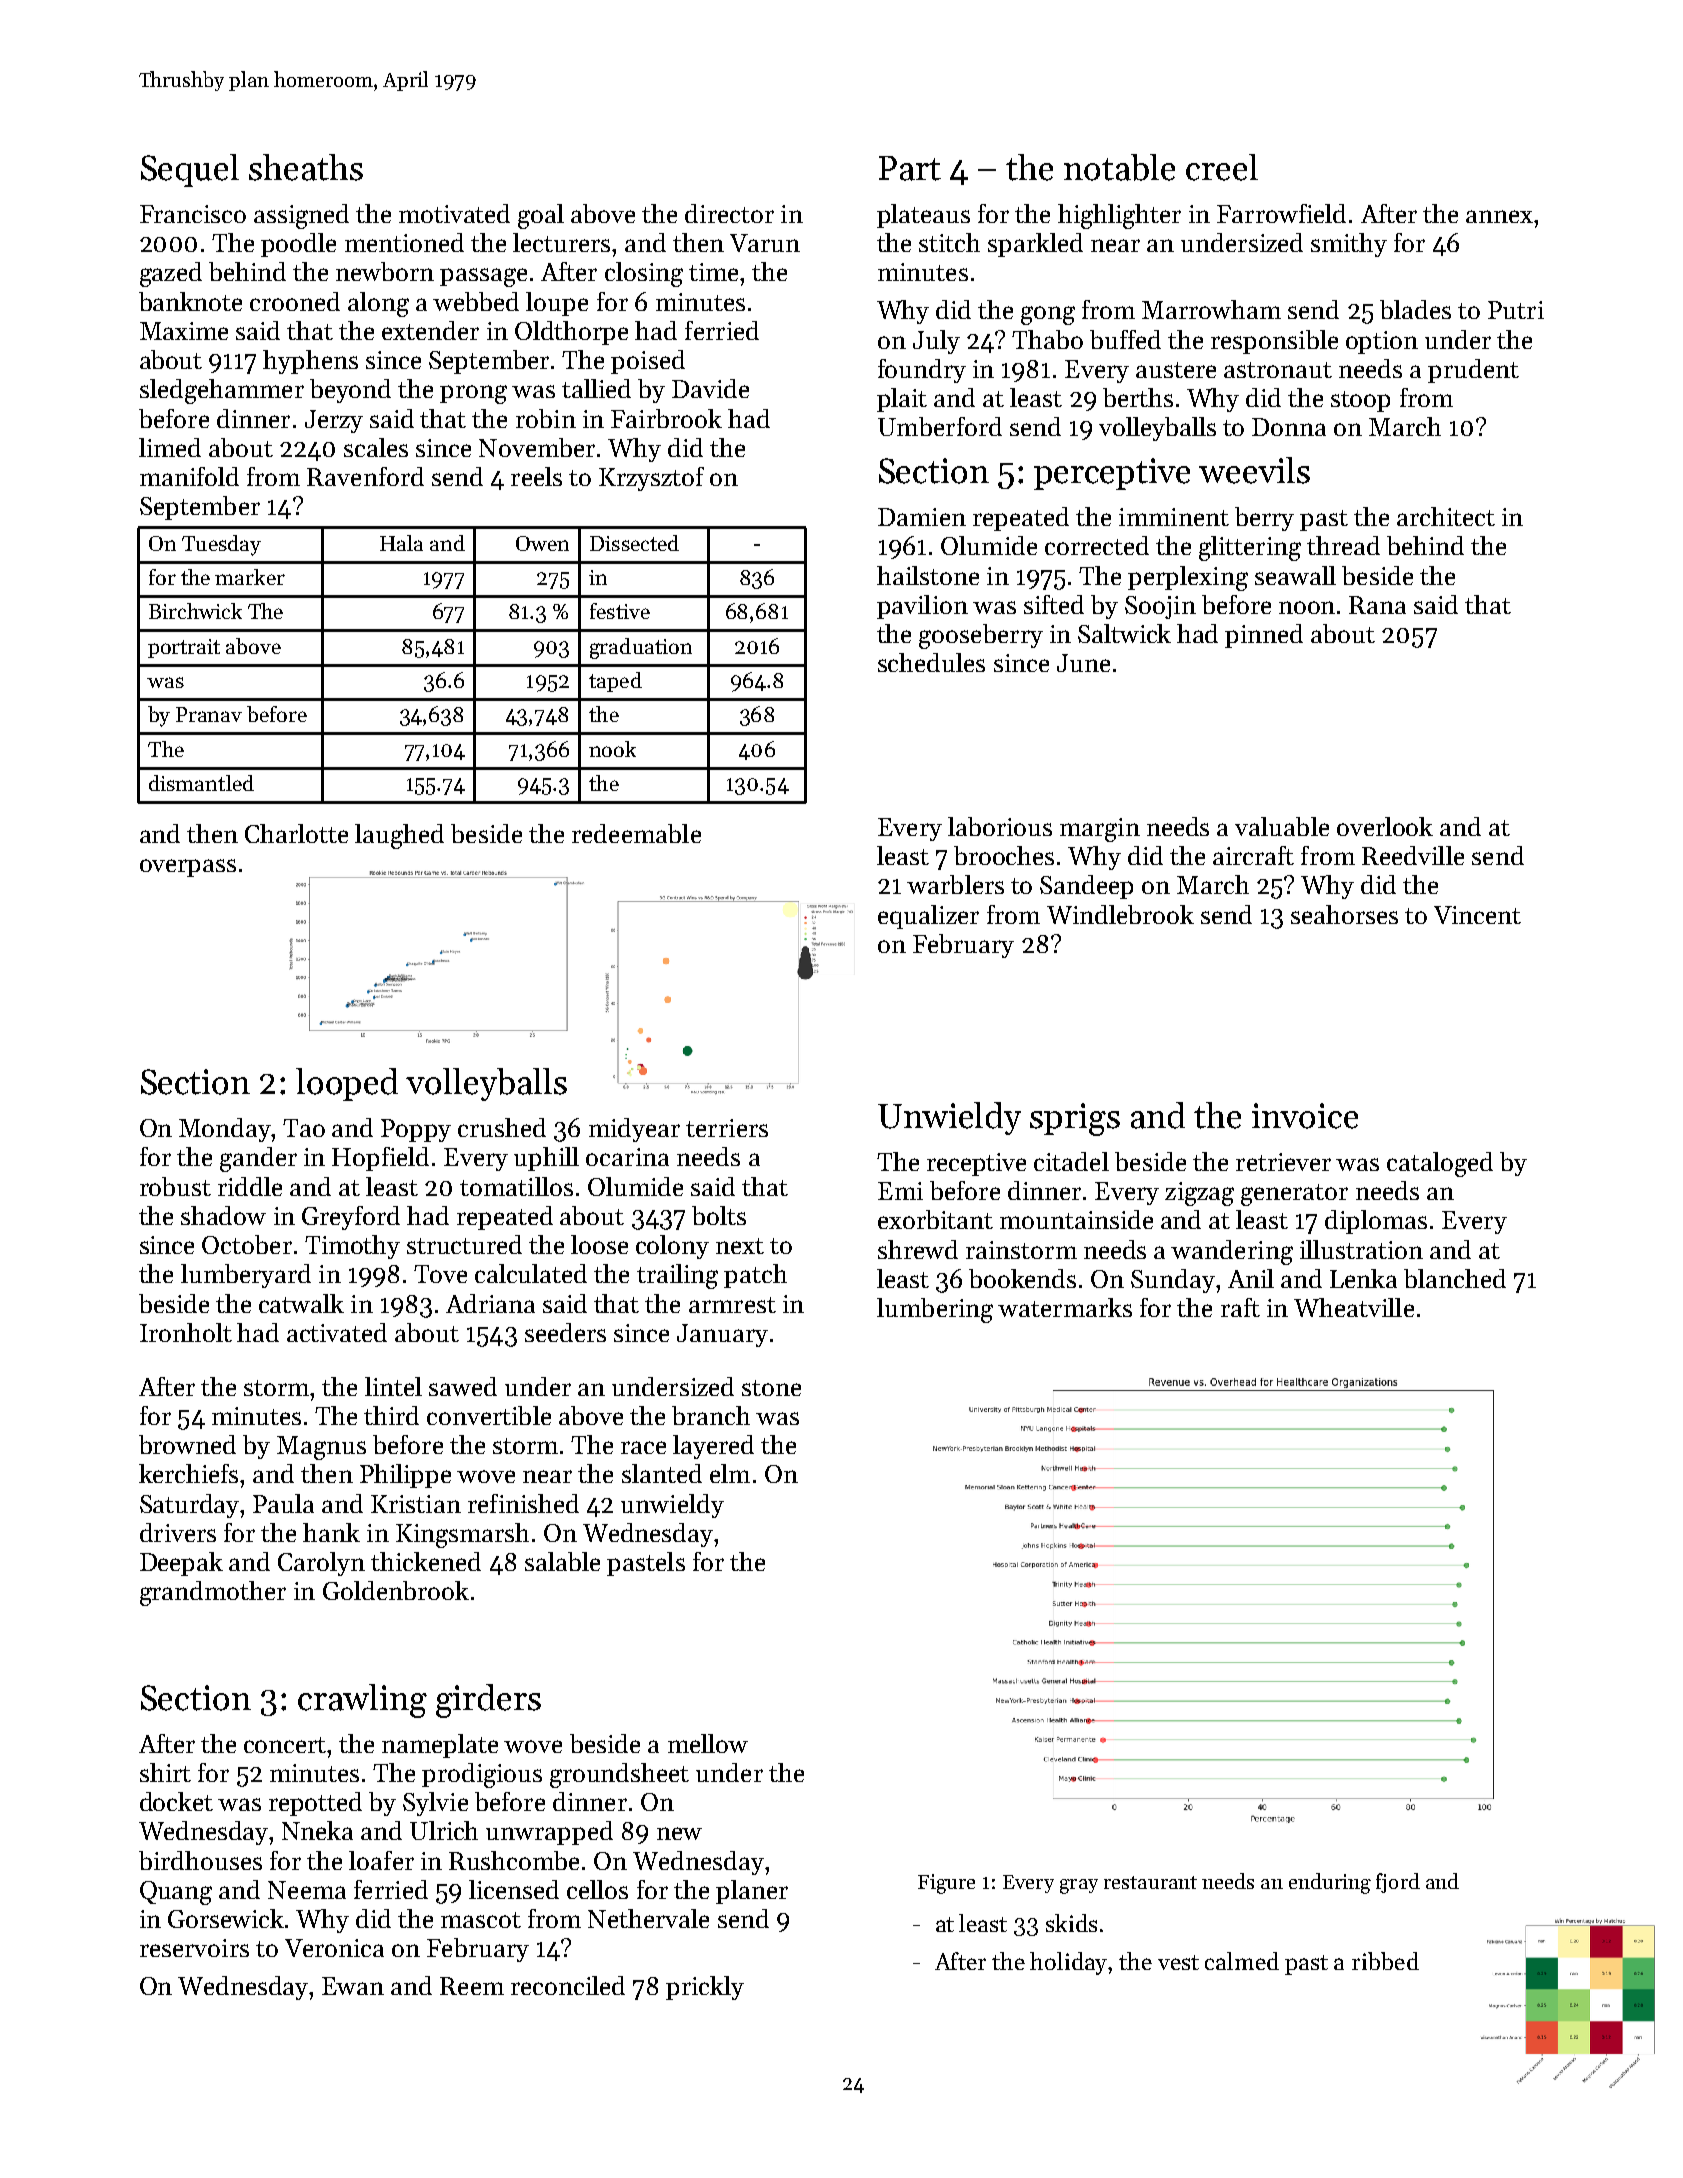  I want to click on creel, so click(1222, 167).
